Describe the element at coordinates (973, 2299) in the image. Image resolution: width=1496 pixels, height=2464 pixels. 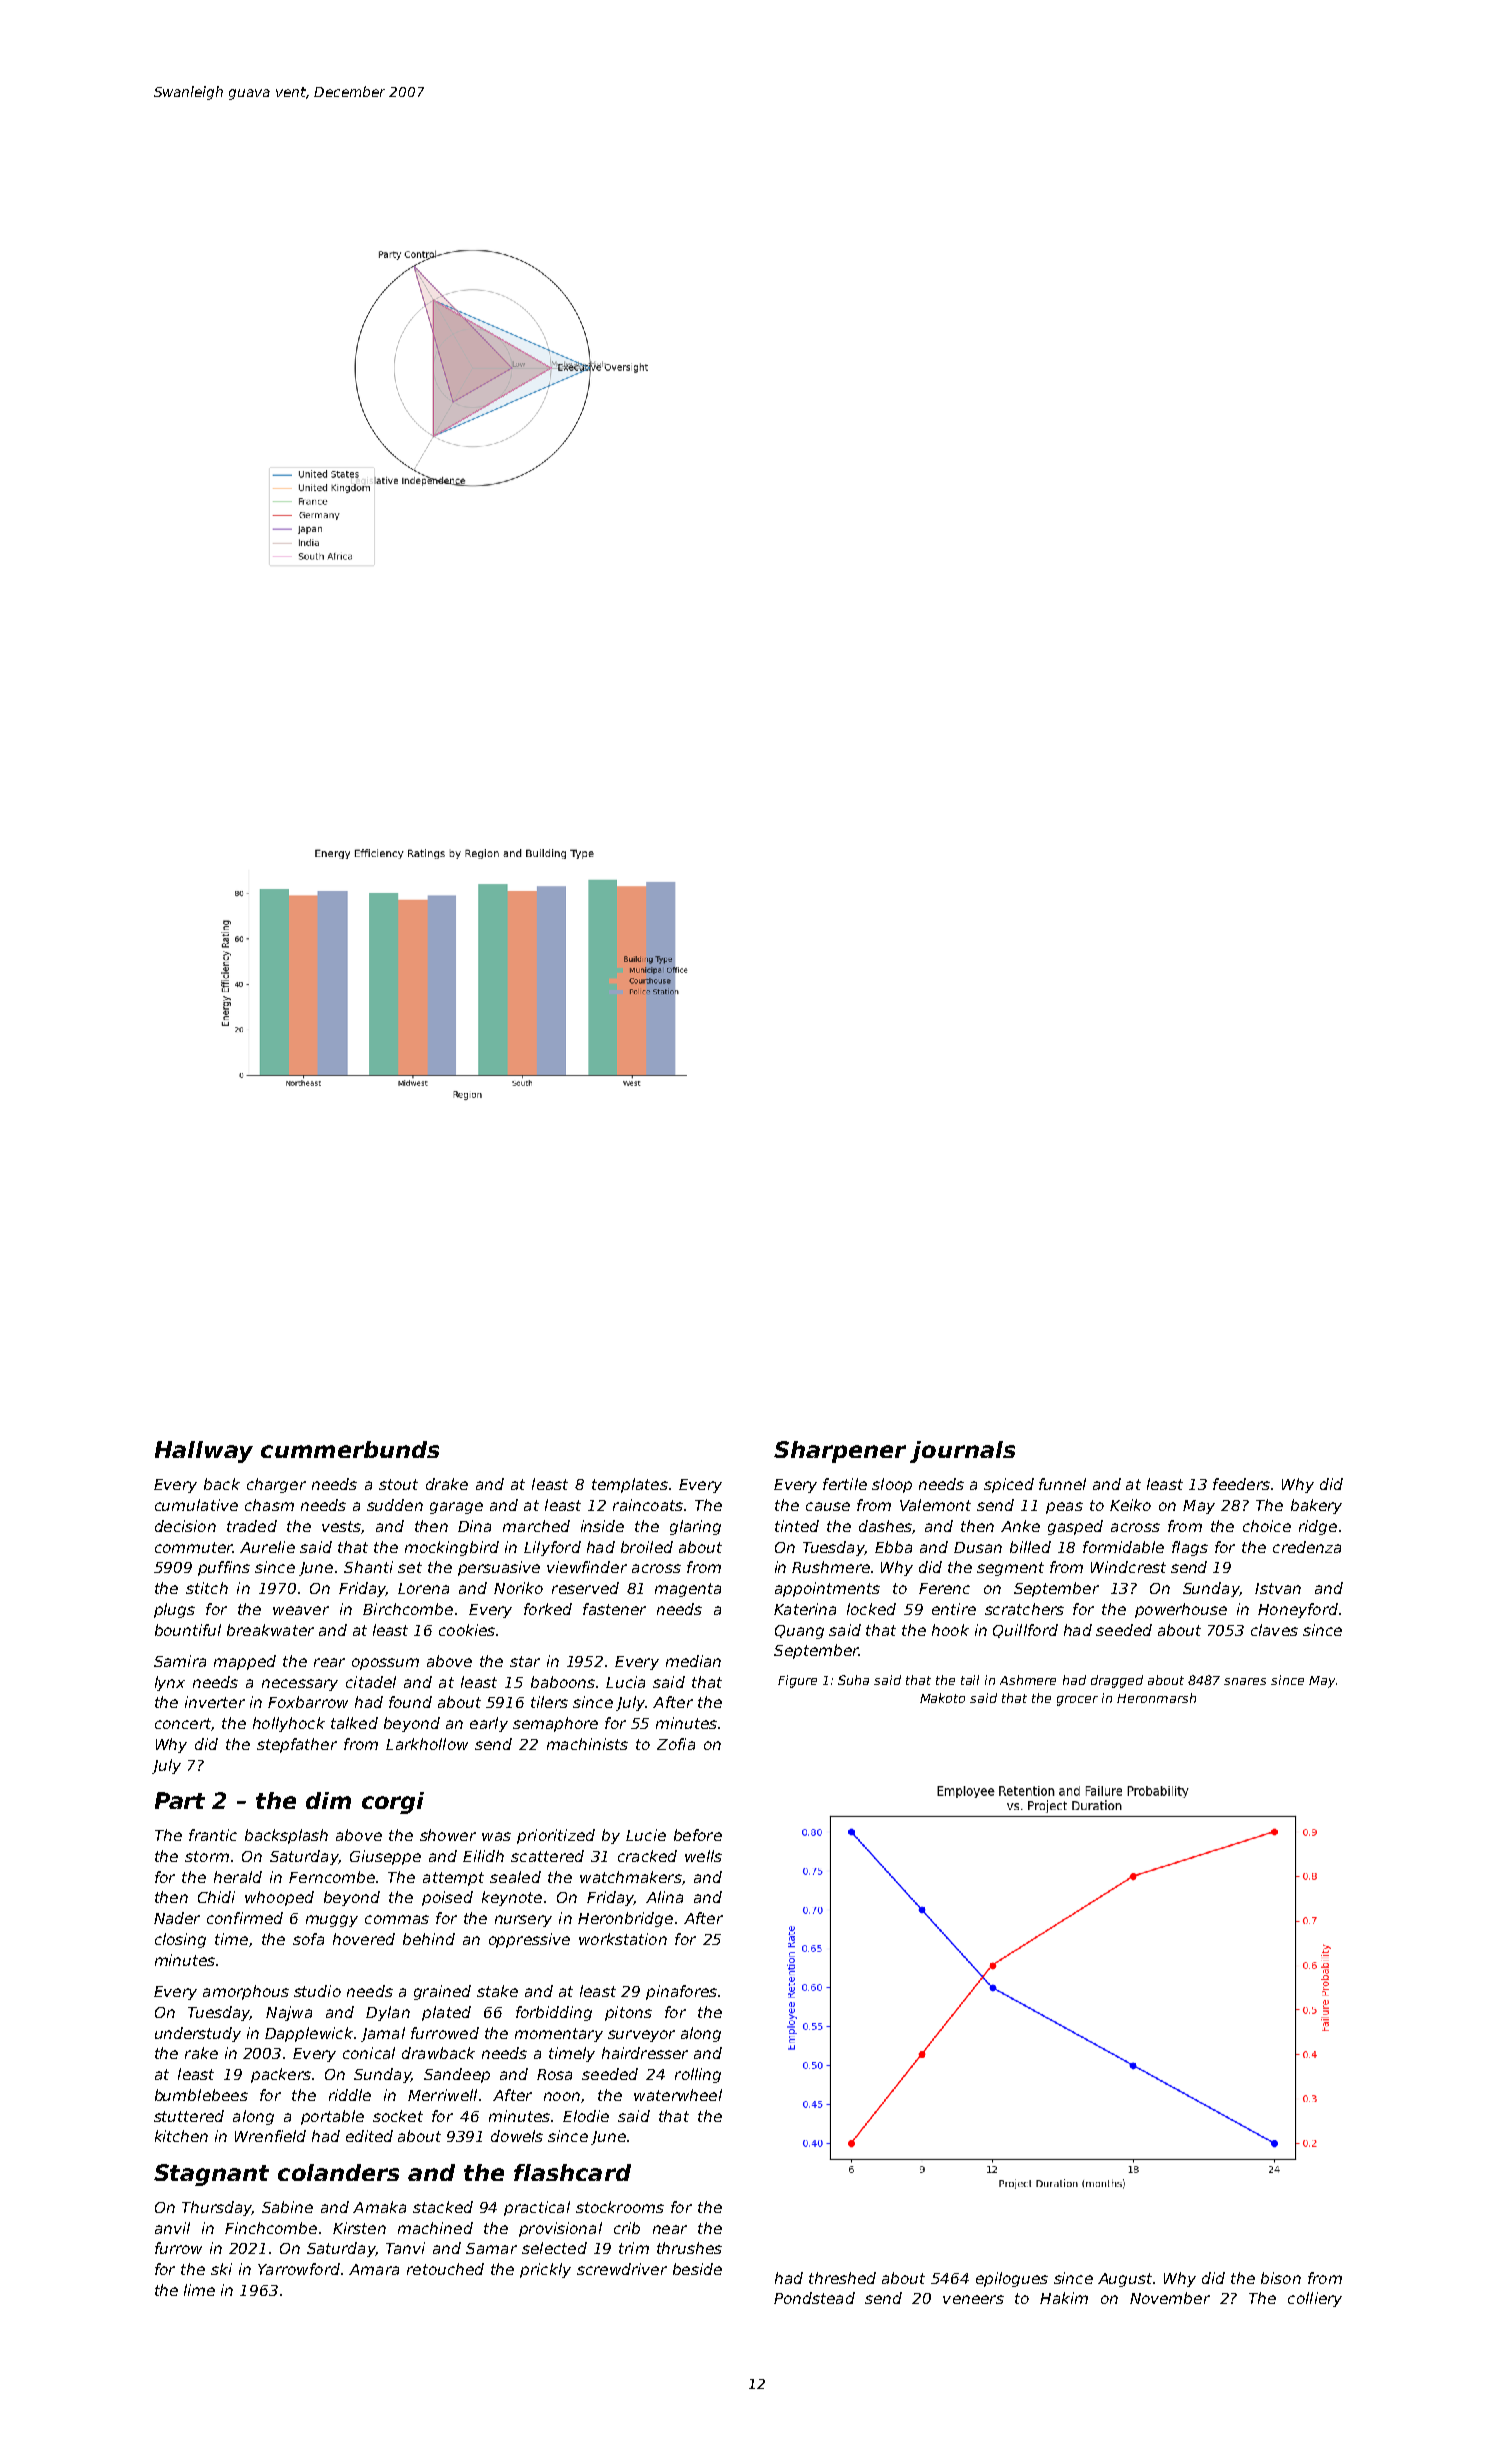
I see `veneers` at that location.
